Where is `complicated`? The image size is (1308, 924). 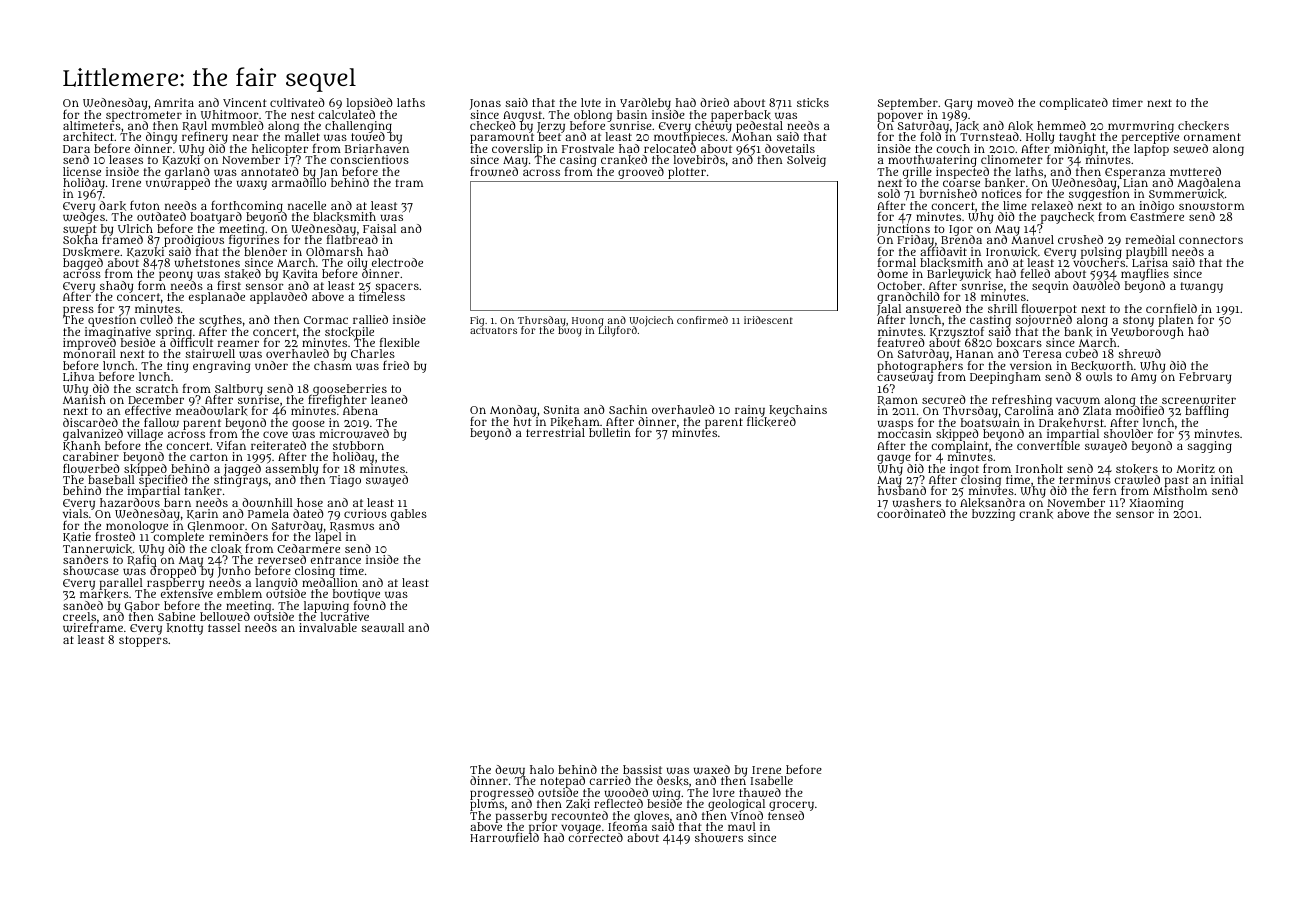
complicated is located at coordinates (1073, 104).
